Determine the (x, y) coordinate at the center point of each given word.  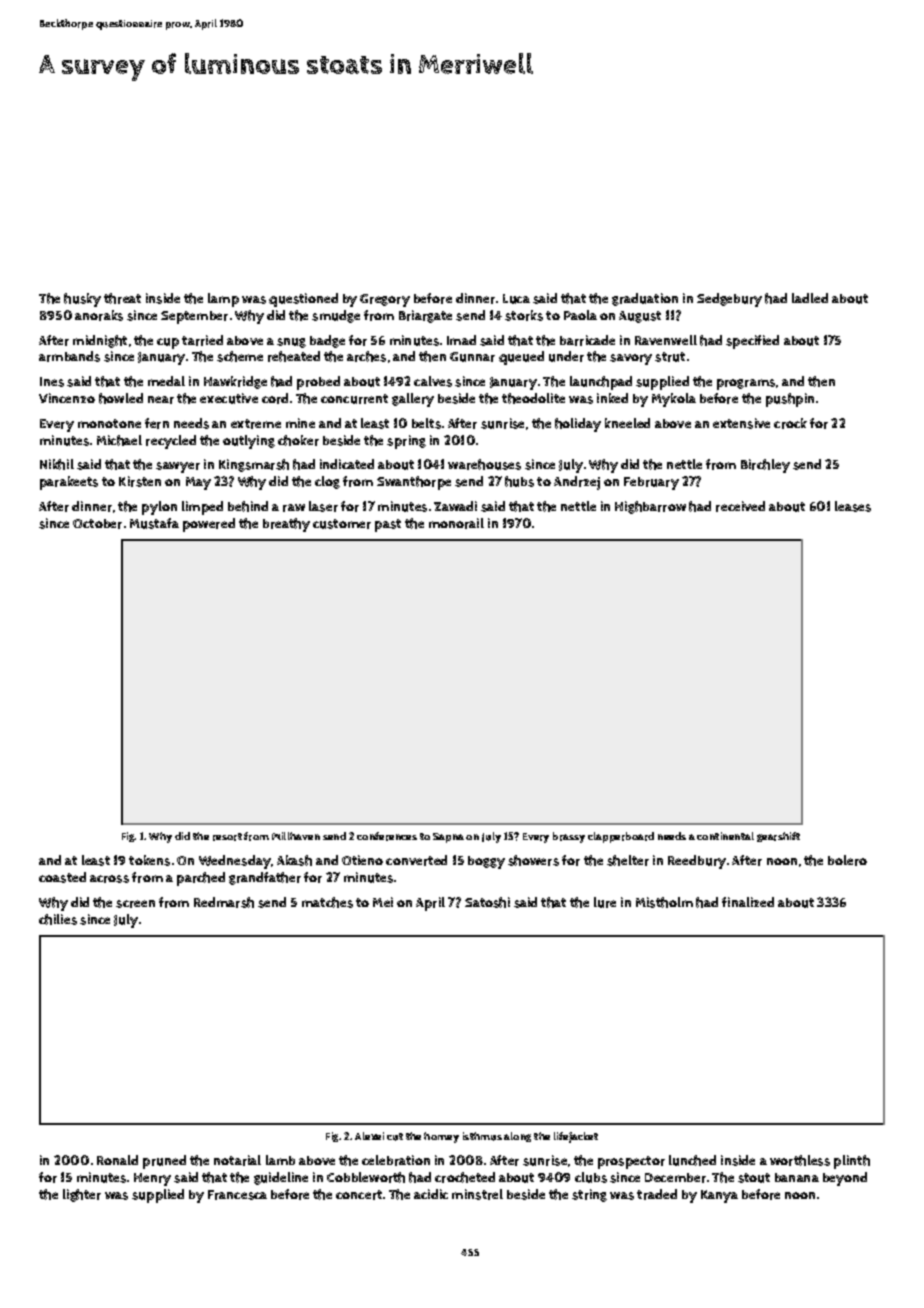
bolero (847, 860)
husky (82, 300)
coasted (62, 877)
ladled (810, 298)
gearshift (778, 837)
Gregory (385, 300)
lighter (82, 1195)
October (97, 524)
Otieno (362, 860)
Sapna (448, 838)
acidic (431, 1194)
